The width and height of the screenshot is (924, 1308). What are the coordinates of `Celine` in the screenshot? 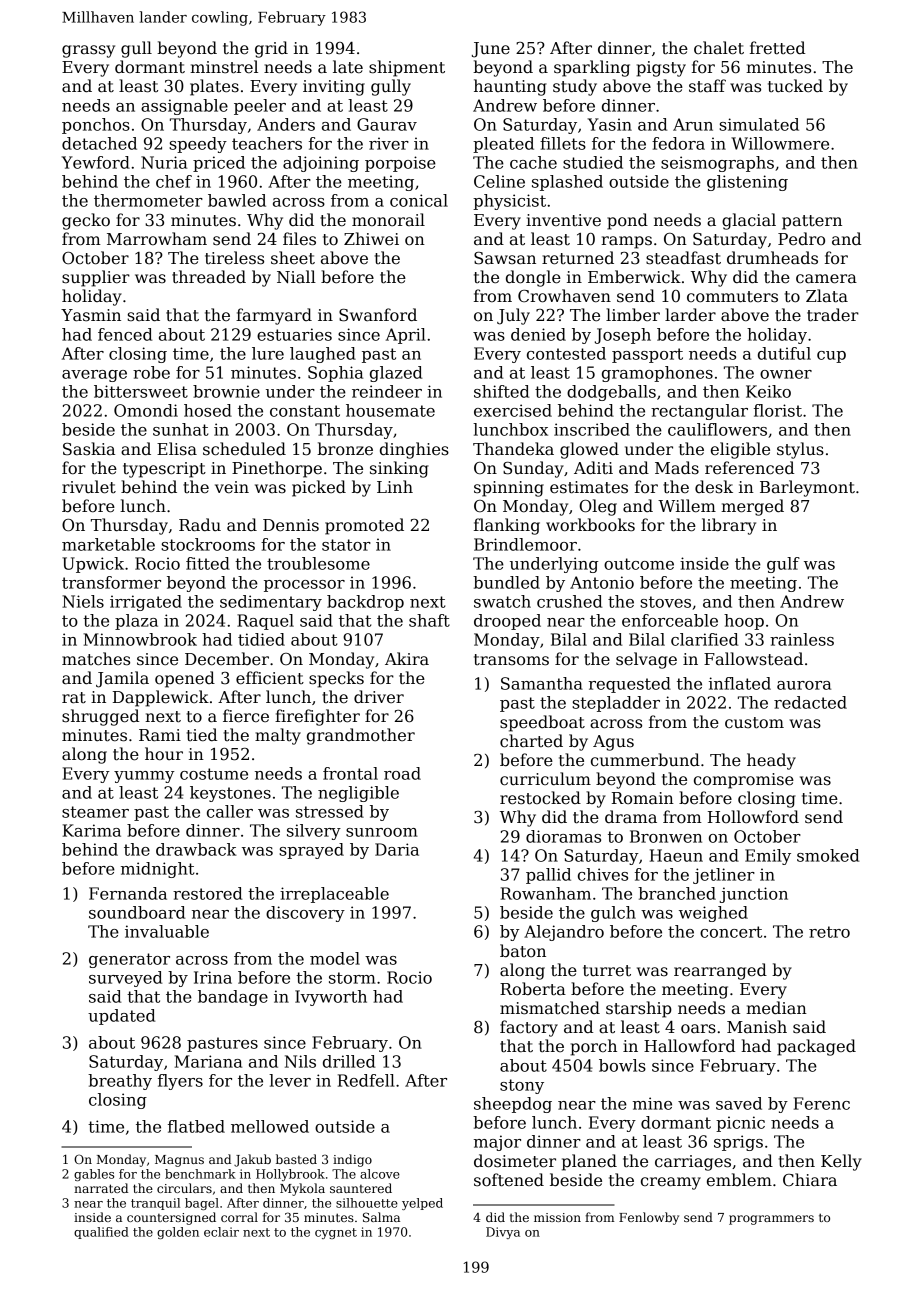 It's located at (499, 181).
